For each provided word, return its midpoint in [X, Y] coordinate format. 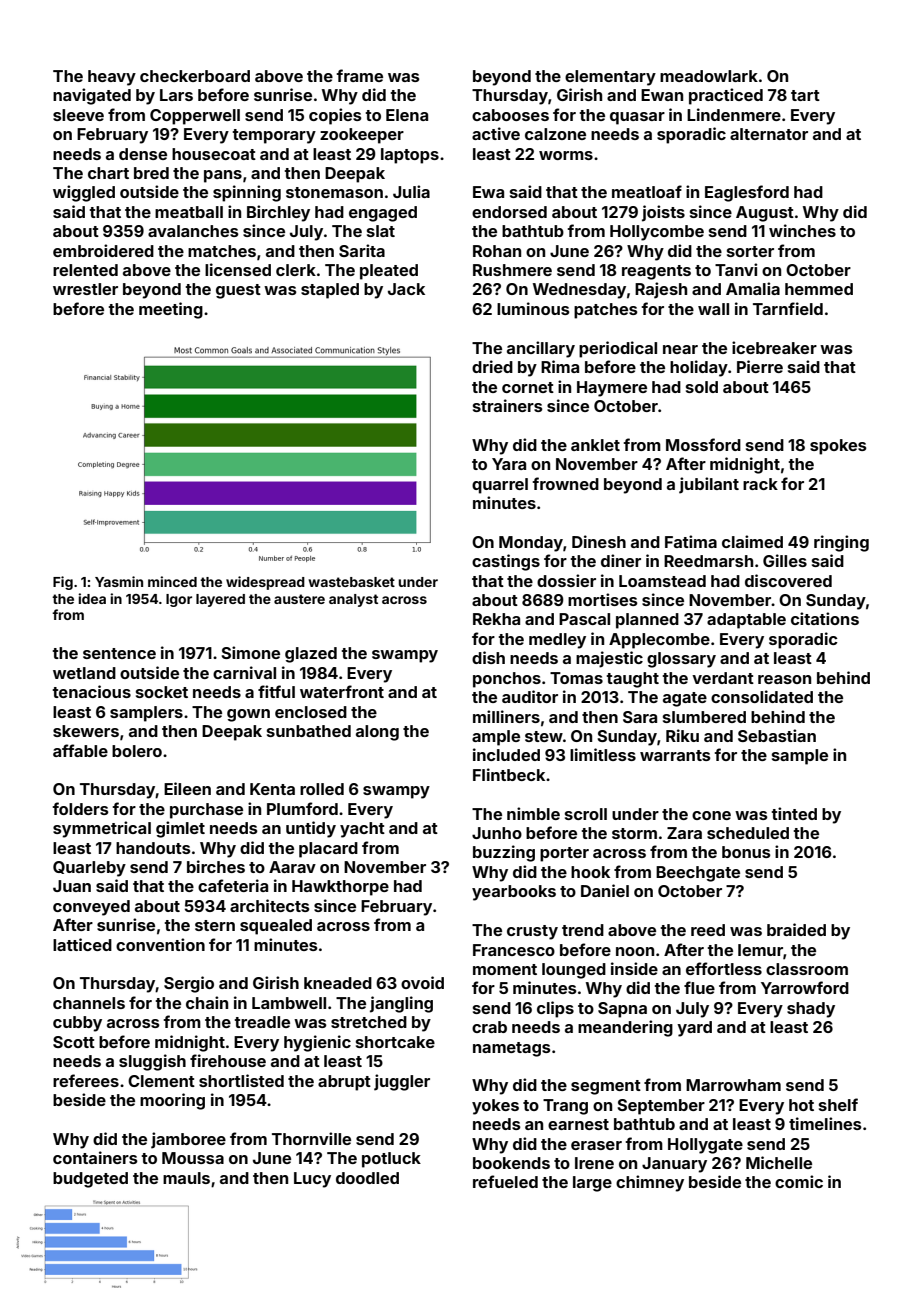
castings [506, 562]
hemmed [819, 289]
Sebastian [777, 735]
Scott [74, 1042]
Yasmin [119, 581]
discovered [788, 580]
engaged [383, 214]
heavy [112, 78]
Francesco [514, 950]
